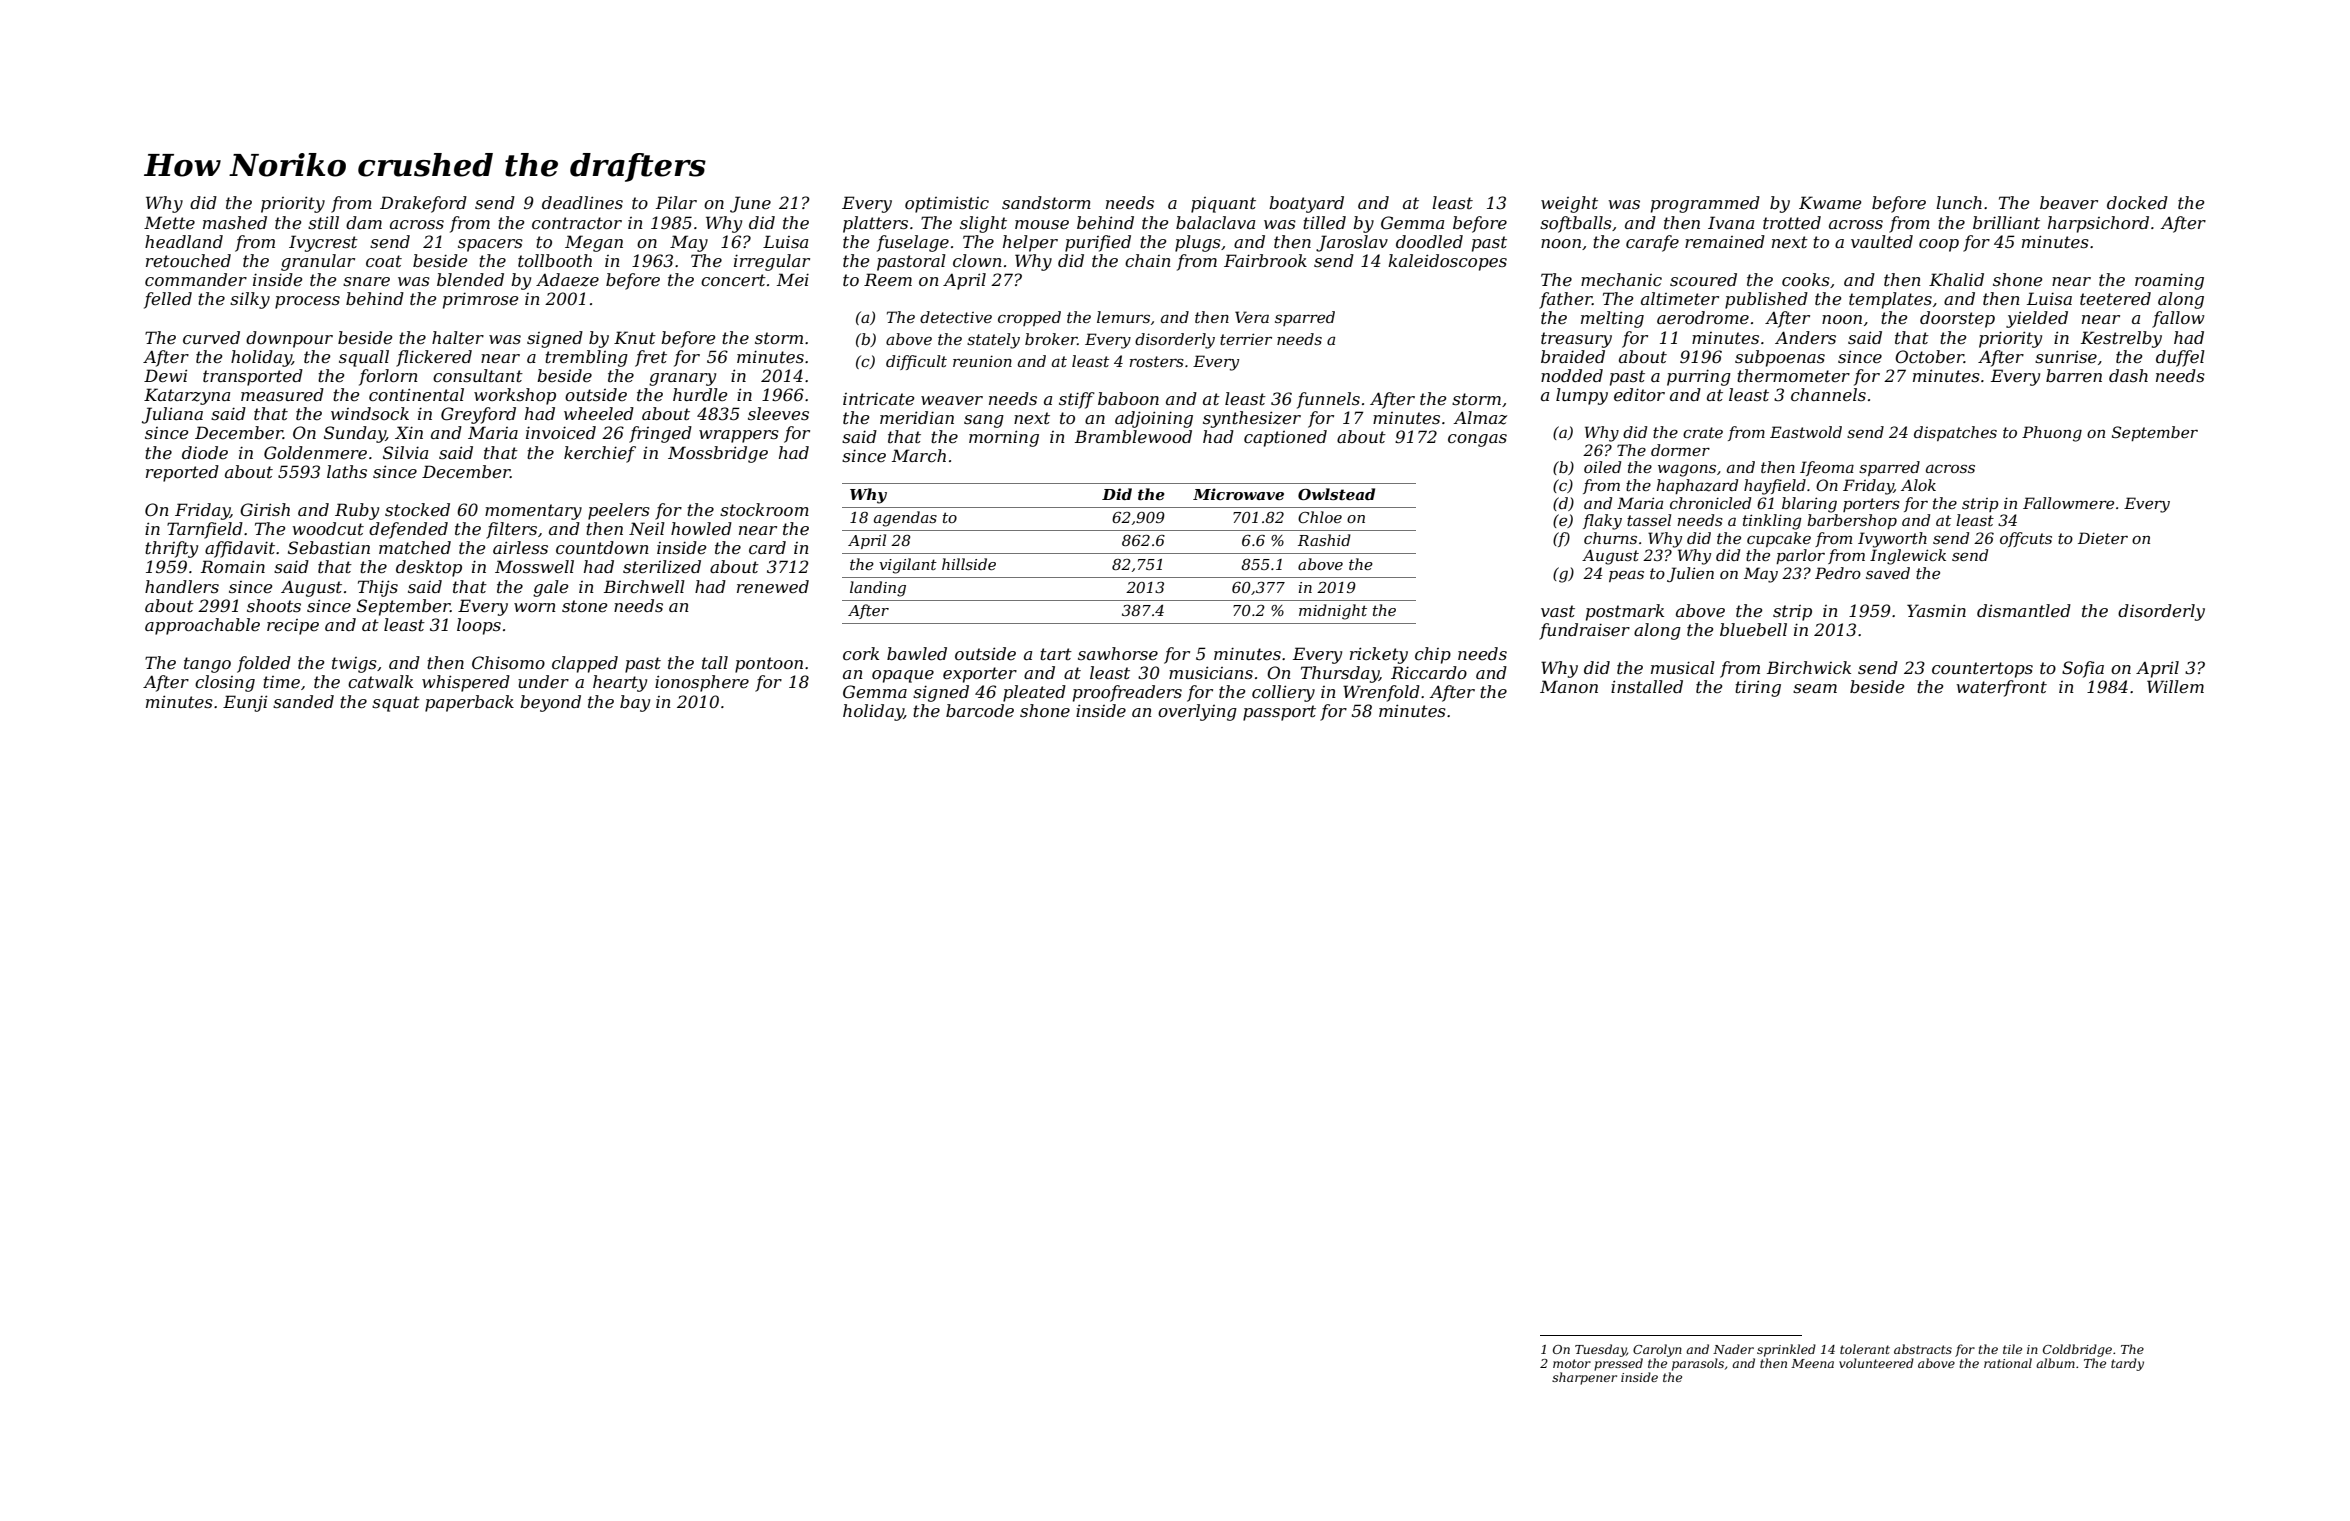 Image resolution: width=2350 pixels, height=1521 pixels. Describe the element at coordinates (1279, 713) in the document. I see `passport` at that location.
